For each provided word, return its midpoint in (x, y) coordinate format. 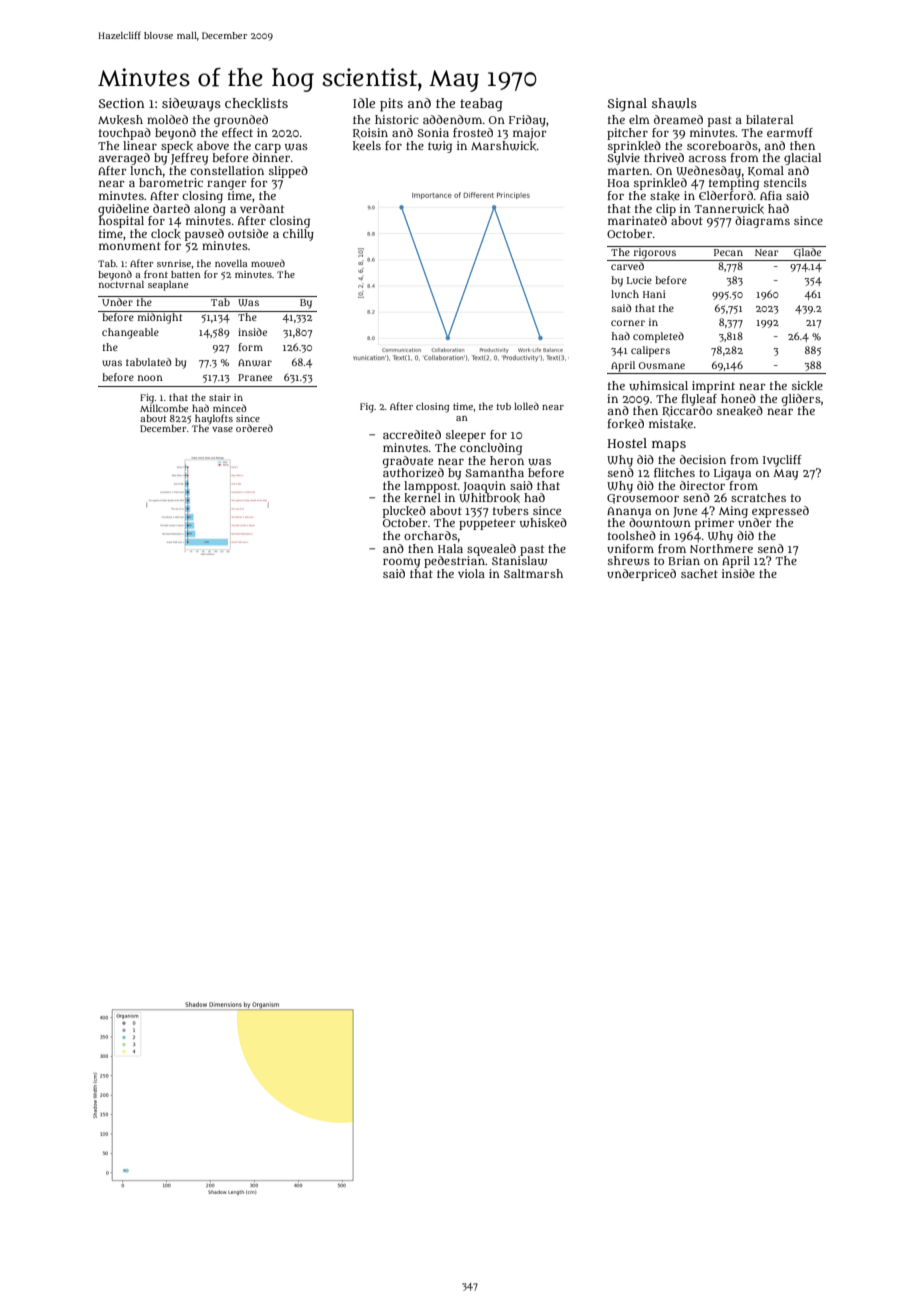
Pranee (255, 377)
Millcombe (164, 408)
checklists (256, 103)
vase (222, 429)
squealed (491, 550)
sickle (807, 386)
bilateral (769, 119)
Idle (364, 103)
